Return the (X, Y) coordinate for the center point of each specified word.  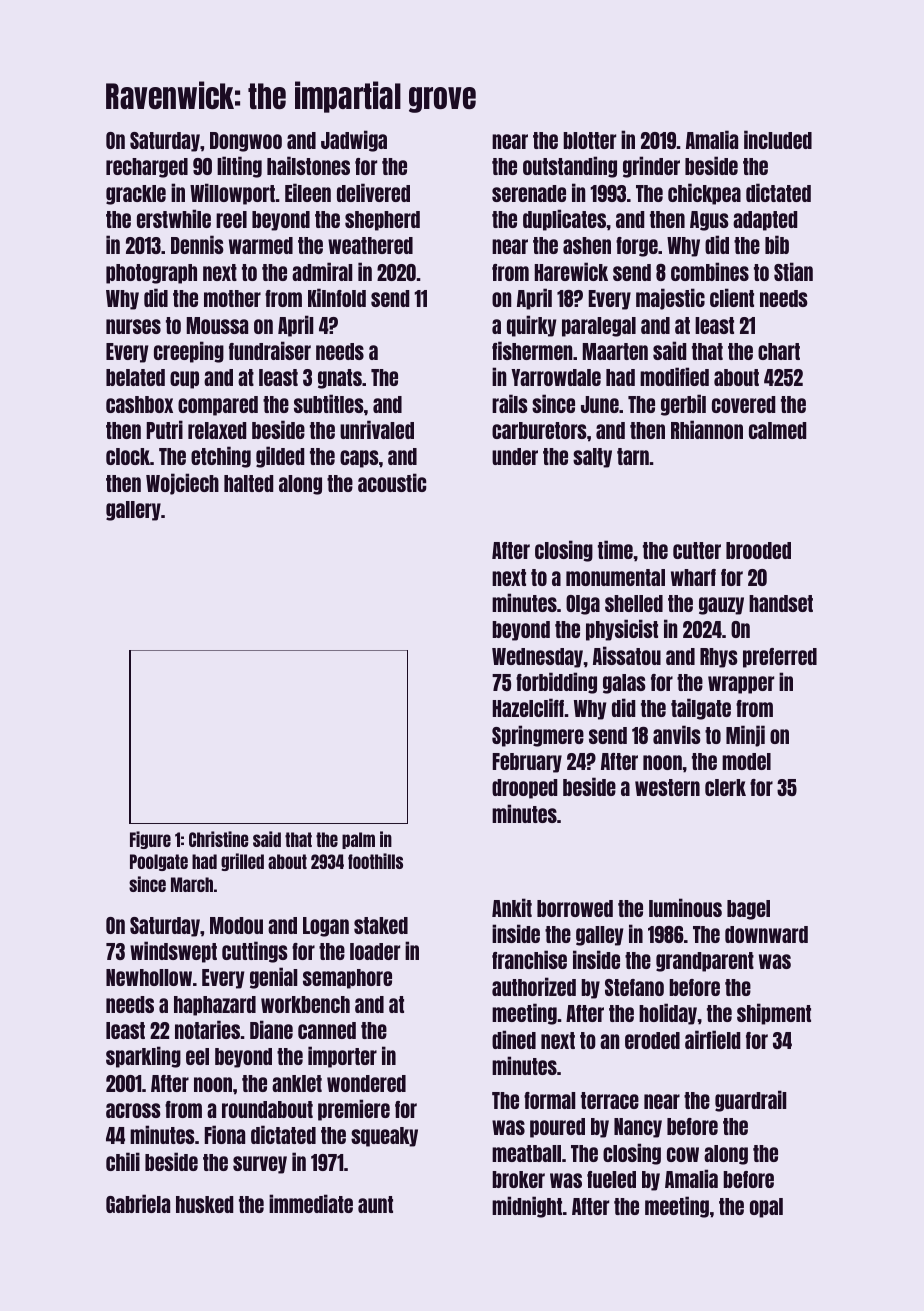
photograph (151, 274)
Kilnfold (337, 297)
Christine (218, 839)
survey (260, 1165)
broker (518, 1179)
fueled (611, 1179)
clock (128, 456)
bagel (748, 910)
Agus (709, 221)
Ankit (512, 907)
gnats (340, 379)
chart (779, 351)
